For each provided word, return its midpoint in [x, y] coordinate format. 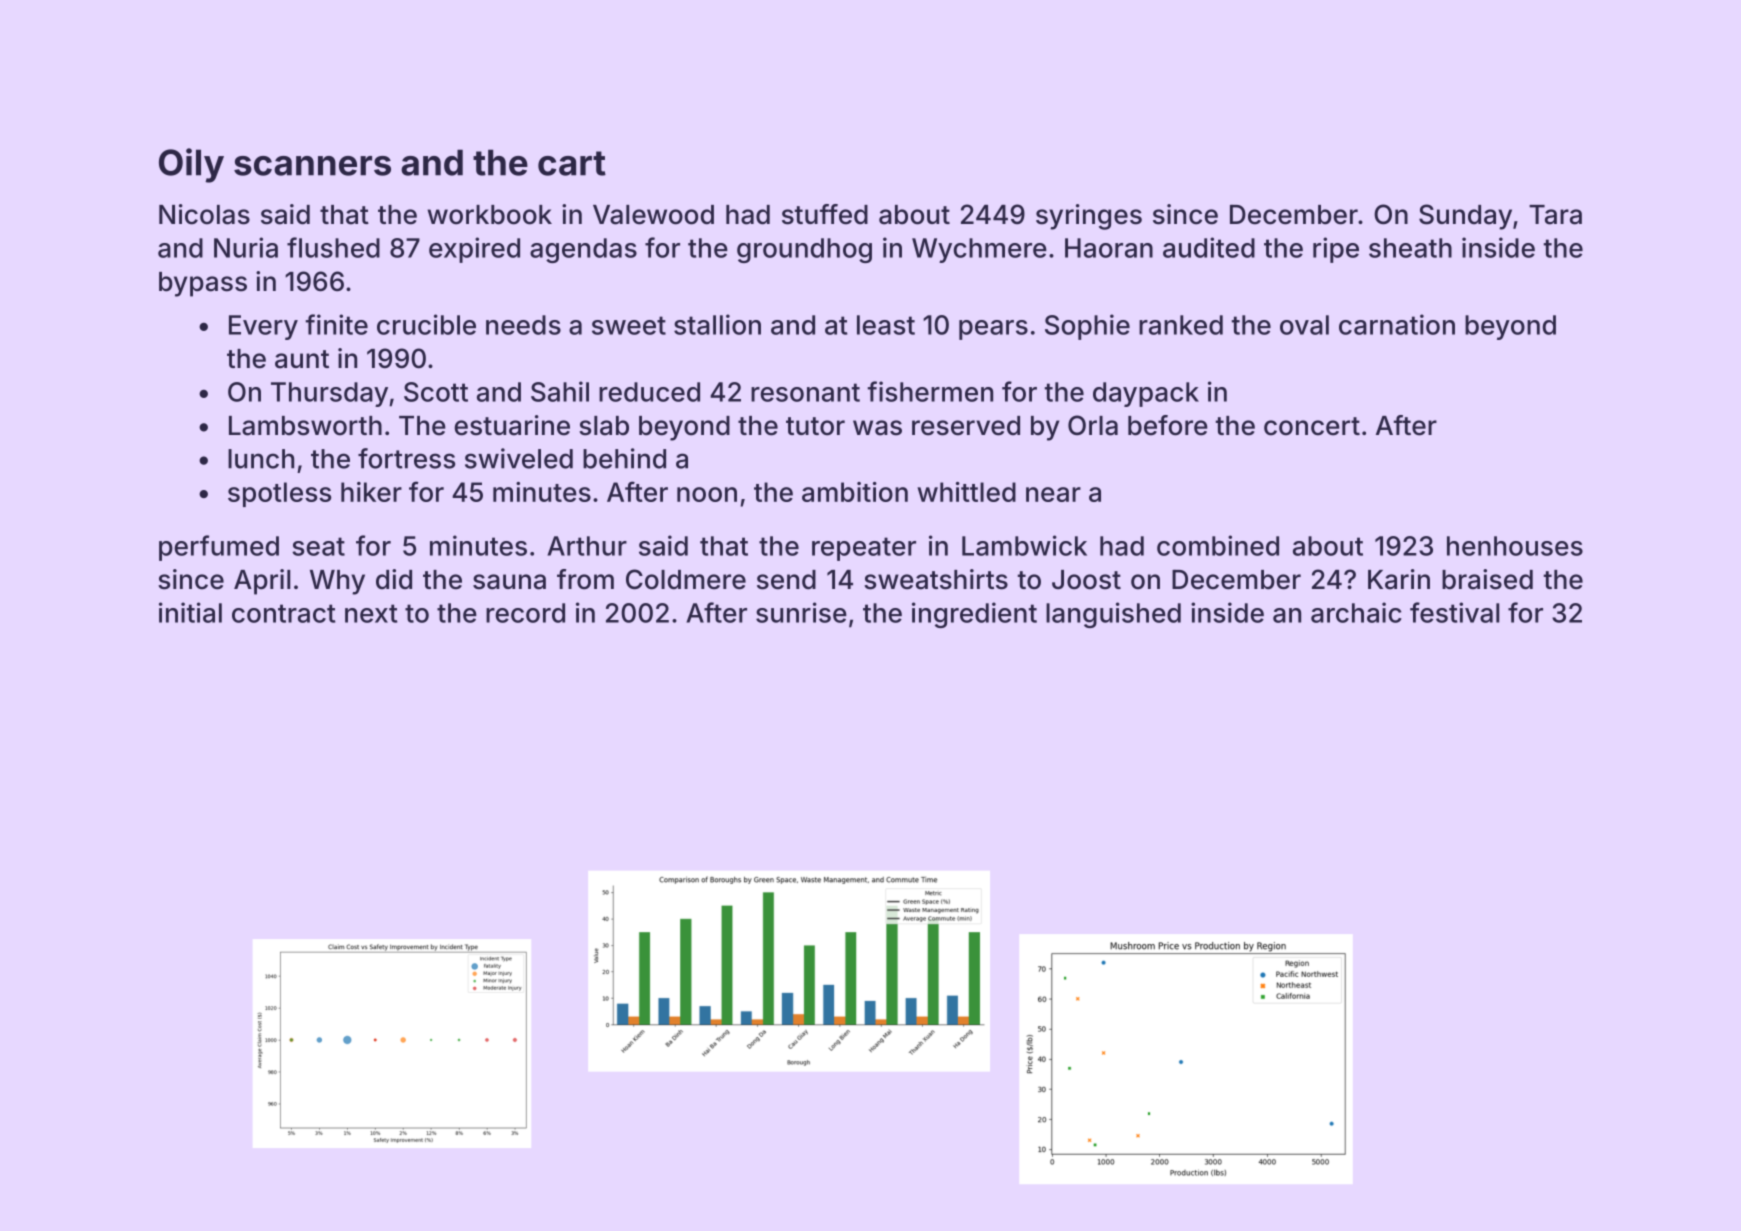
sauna [509, 582]
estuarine [512, 425]
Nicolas [204, 214]
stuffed [825, 214]
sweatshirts [936, 579]
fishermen [930, 391]
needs [523, 325]
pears [993, 330]
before [1168, 425]
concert [1312, 426]
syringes [1089, 217]
